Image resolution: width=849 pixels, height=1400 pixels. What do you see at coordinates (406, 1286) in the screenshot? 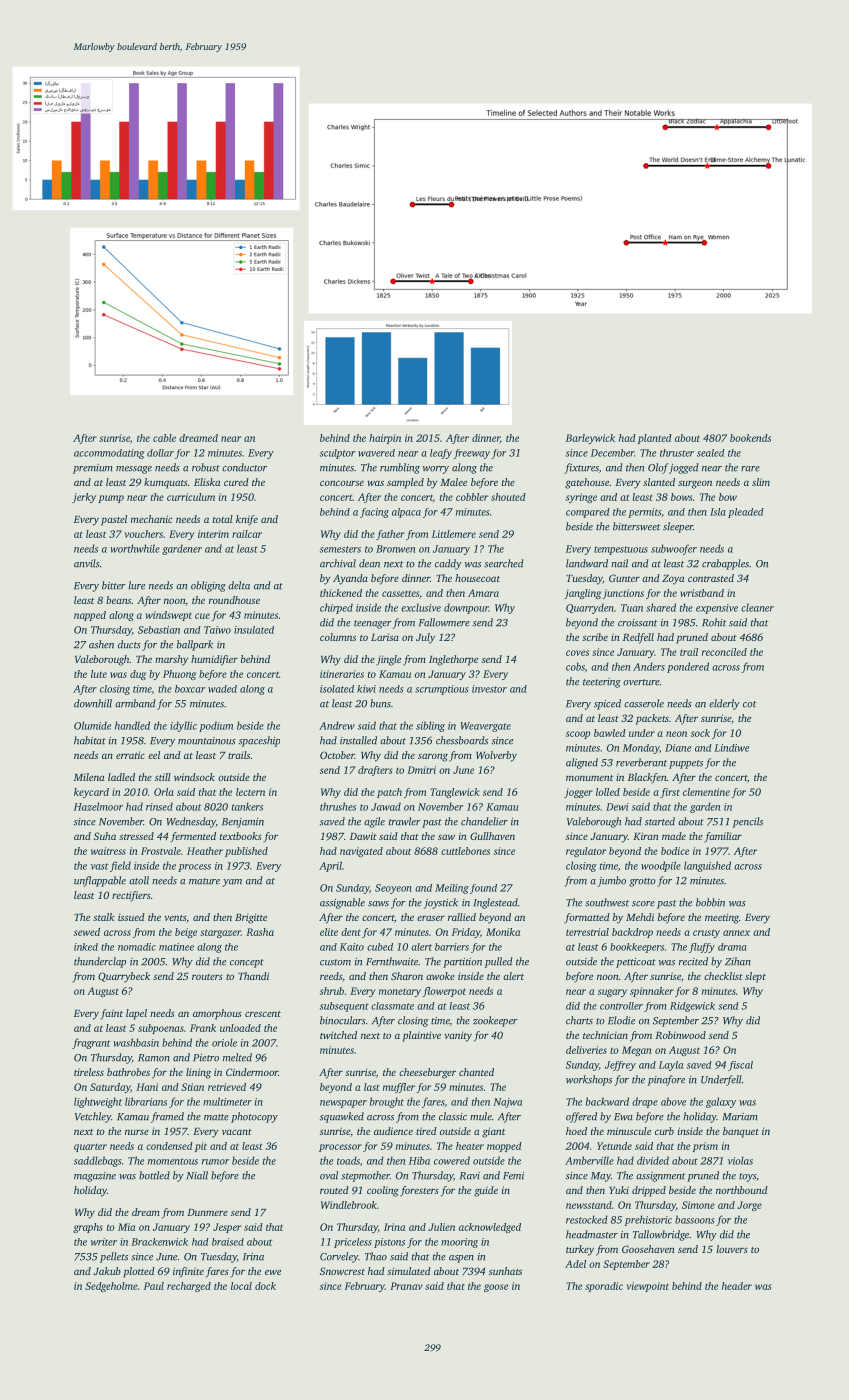
I see `Pranav` at bounding box center [406, 1286].
